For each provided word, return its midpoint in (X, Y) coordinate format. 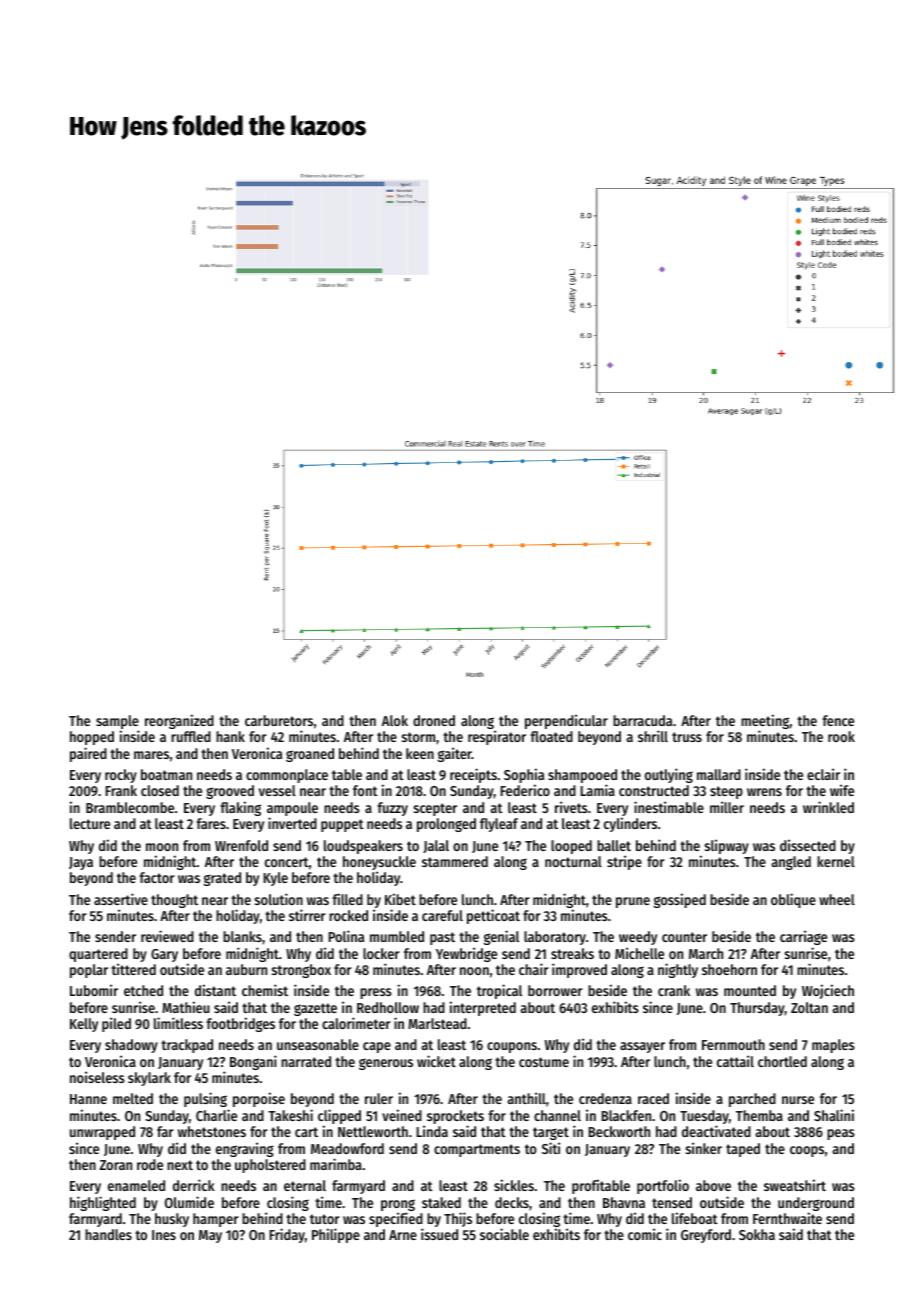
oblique (793, 900)
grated (222, 879)
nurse (798, 1100)
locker (381, 953)
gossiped (680, 900)
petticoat (493, 916)
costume (544, 1062)
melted (133, 1098)
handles (108, 1234)
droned (434, 720)
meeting (765, 722)
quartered (98, 955)
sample (117, 723)
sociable (504, 1234)
